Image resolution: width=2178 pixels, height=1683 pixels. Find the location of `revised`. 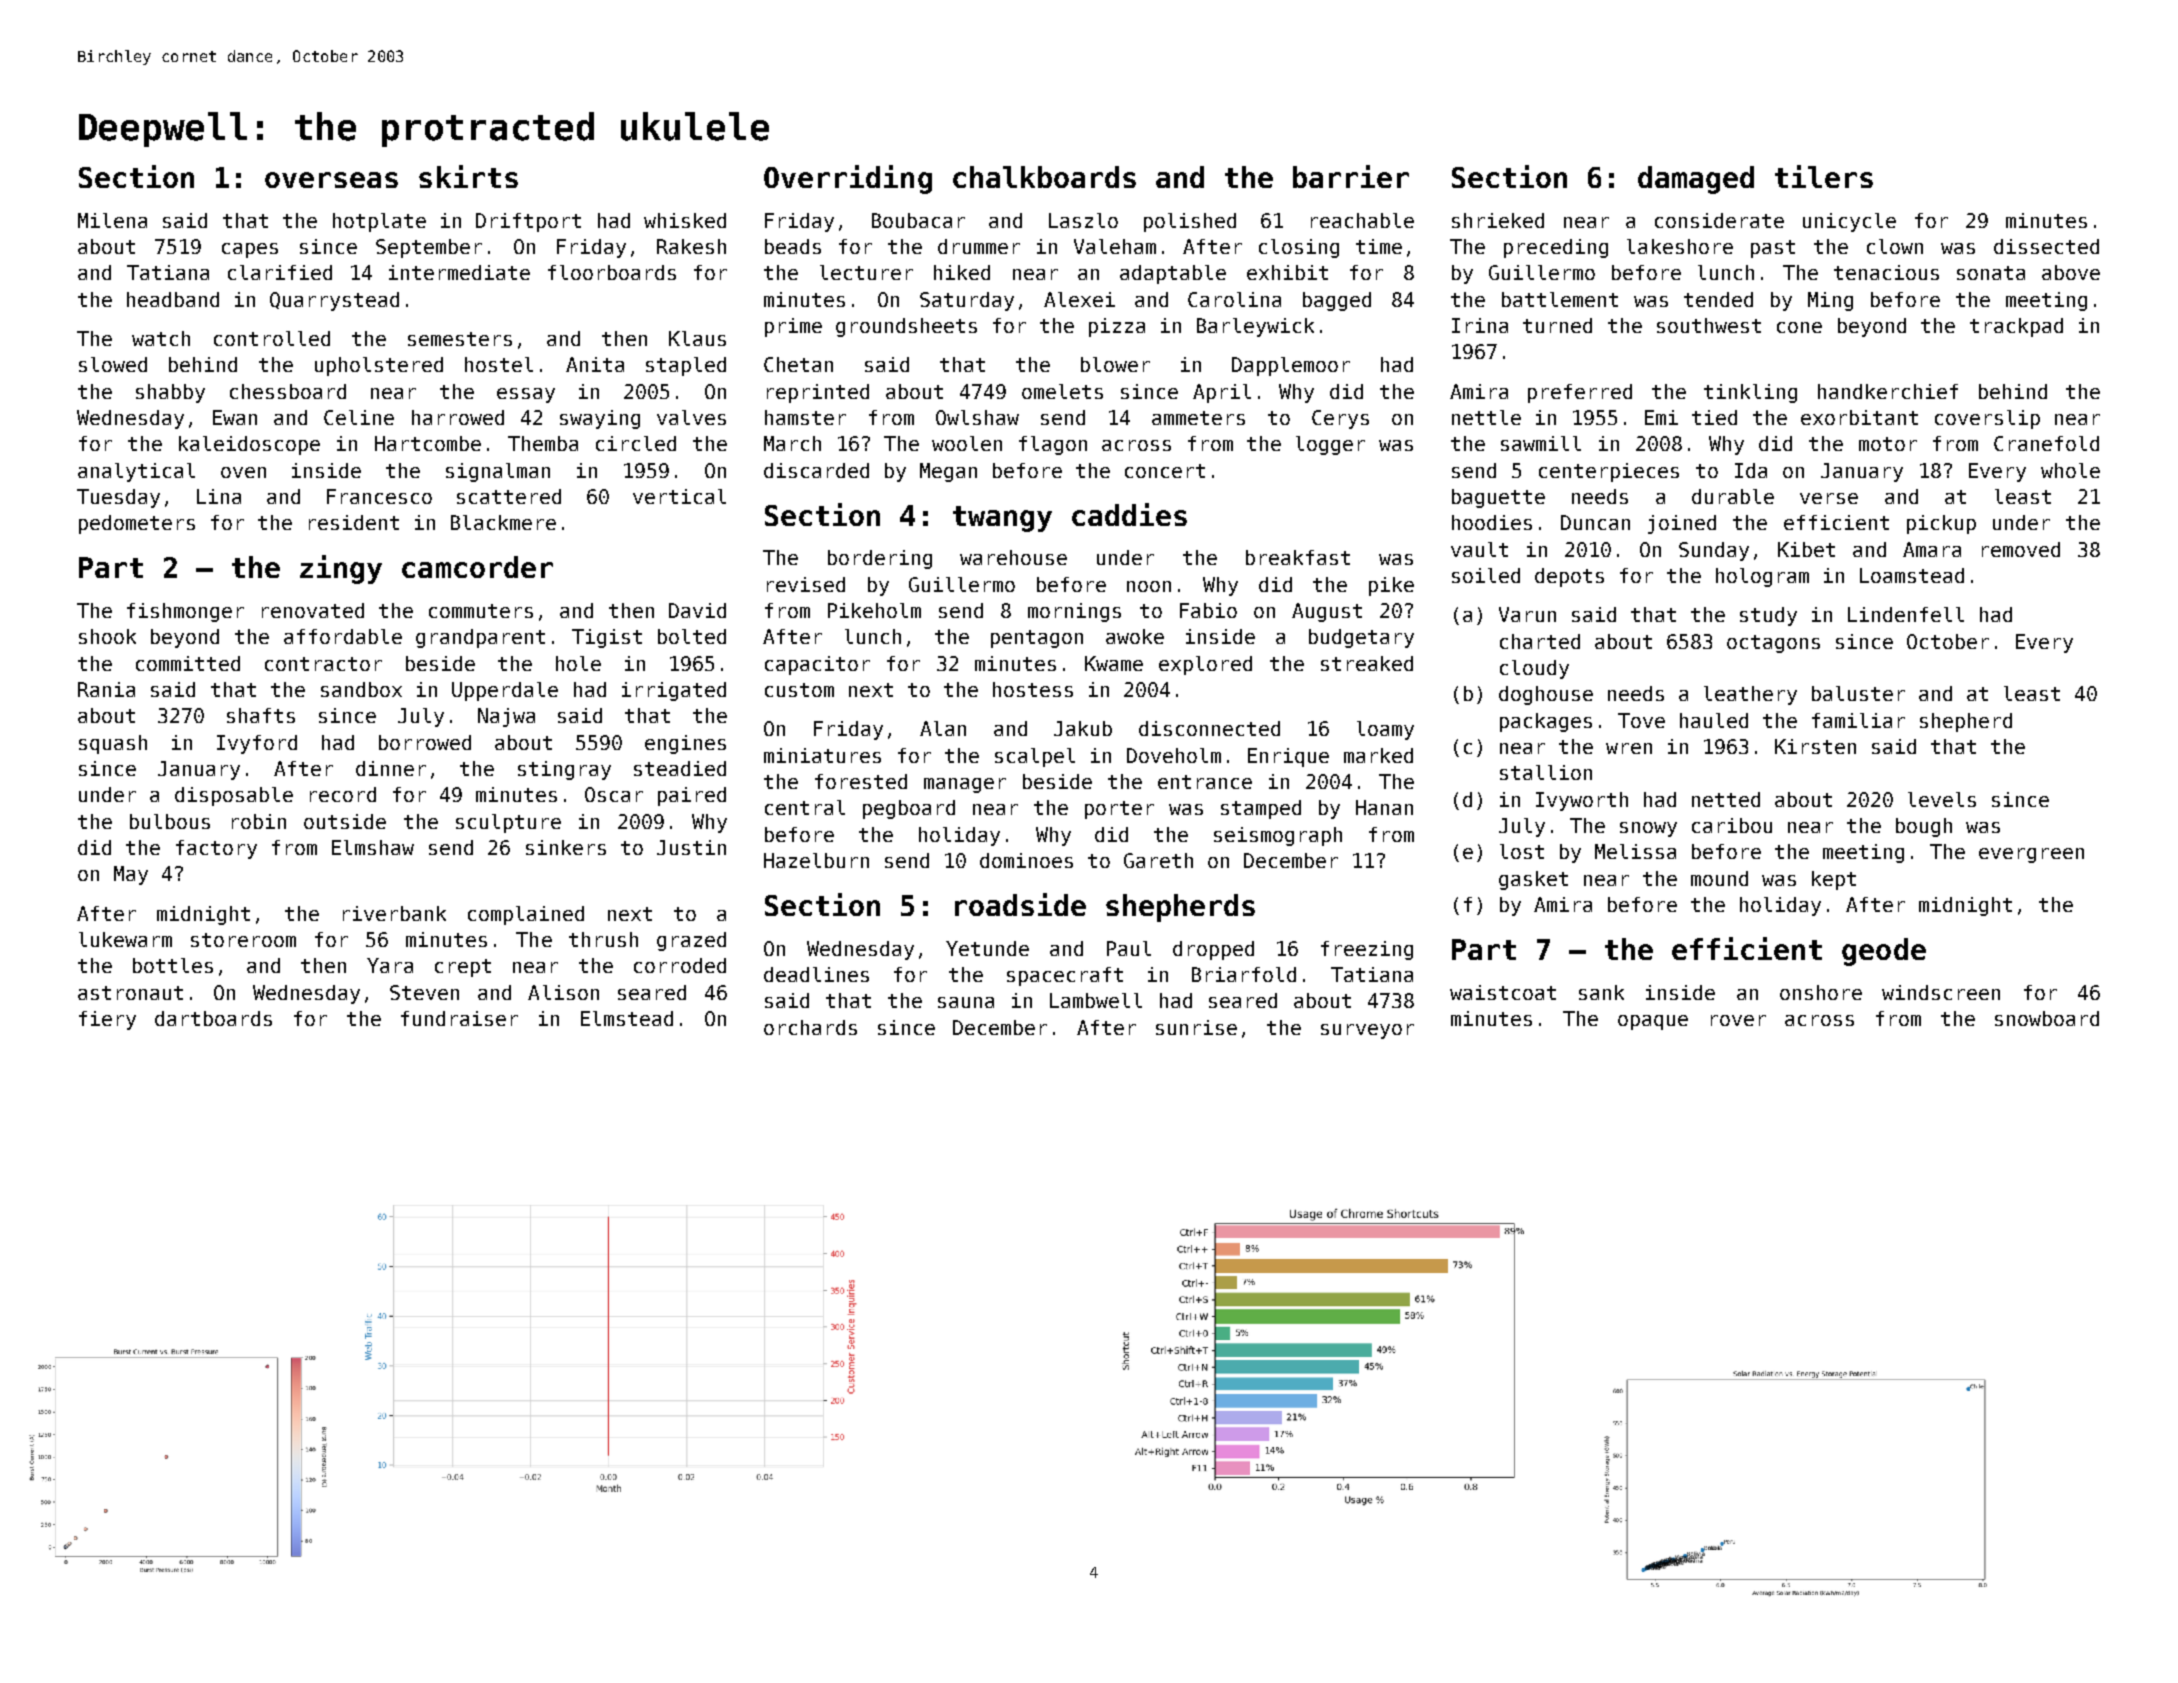

revised is located at coordinates (806, 584).
